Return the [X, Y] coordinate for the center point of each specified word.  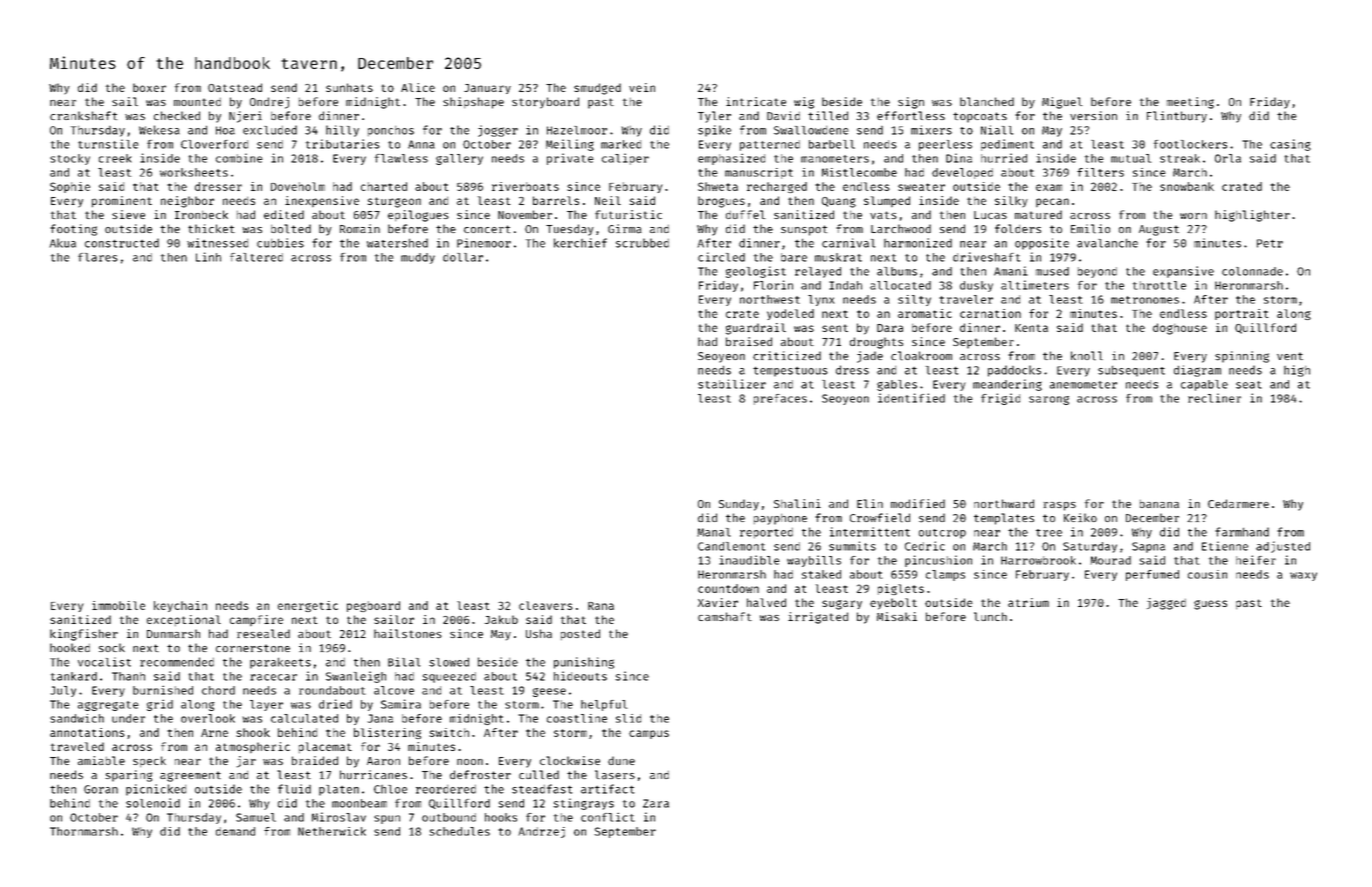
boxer [149, 87]
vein [642, 87]
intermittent [870, 532]
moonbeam [359, 803]
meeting [1190, 103]
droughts [876, 343]
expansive [1183, 272]
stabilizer [732, 384]
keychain [180, 606]
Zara [656, 803]
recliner [1214, 398]
